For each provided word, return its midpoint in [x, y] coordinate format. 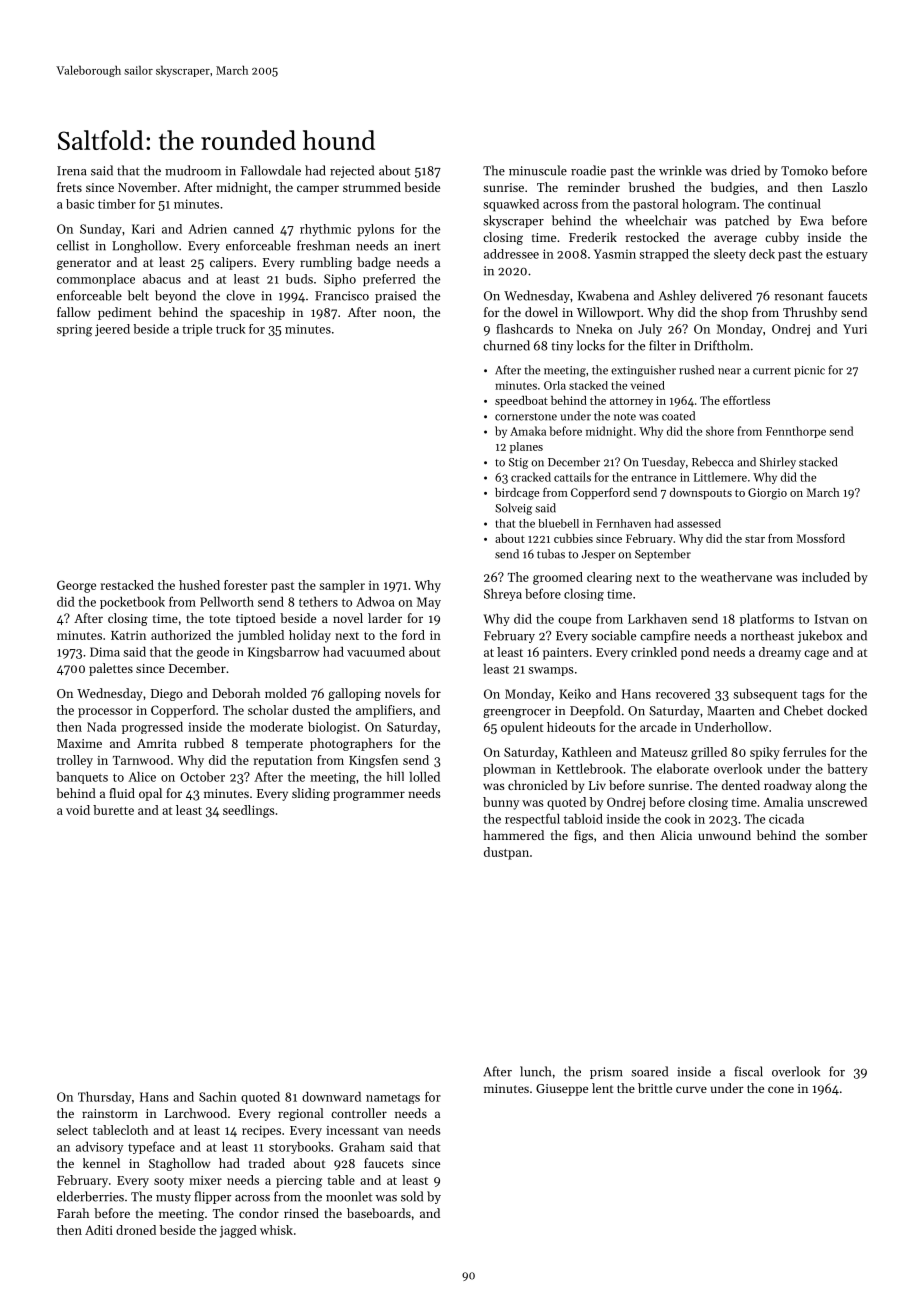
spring [74, 330]
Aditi [99, 1230]
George [76, 586]
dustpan [506, 853]
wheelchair [656, 220]
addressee [511, 254]
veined [648, 385]
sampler [342, 586]
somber [846, 835]
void [78, 810]
